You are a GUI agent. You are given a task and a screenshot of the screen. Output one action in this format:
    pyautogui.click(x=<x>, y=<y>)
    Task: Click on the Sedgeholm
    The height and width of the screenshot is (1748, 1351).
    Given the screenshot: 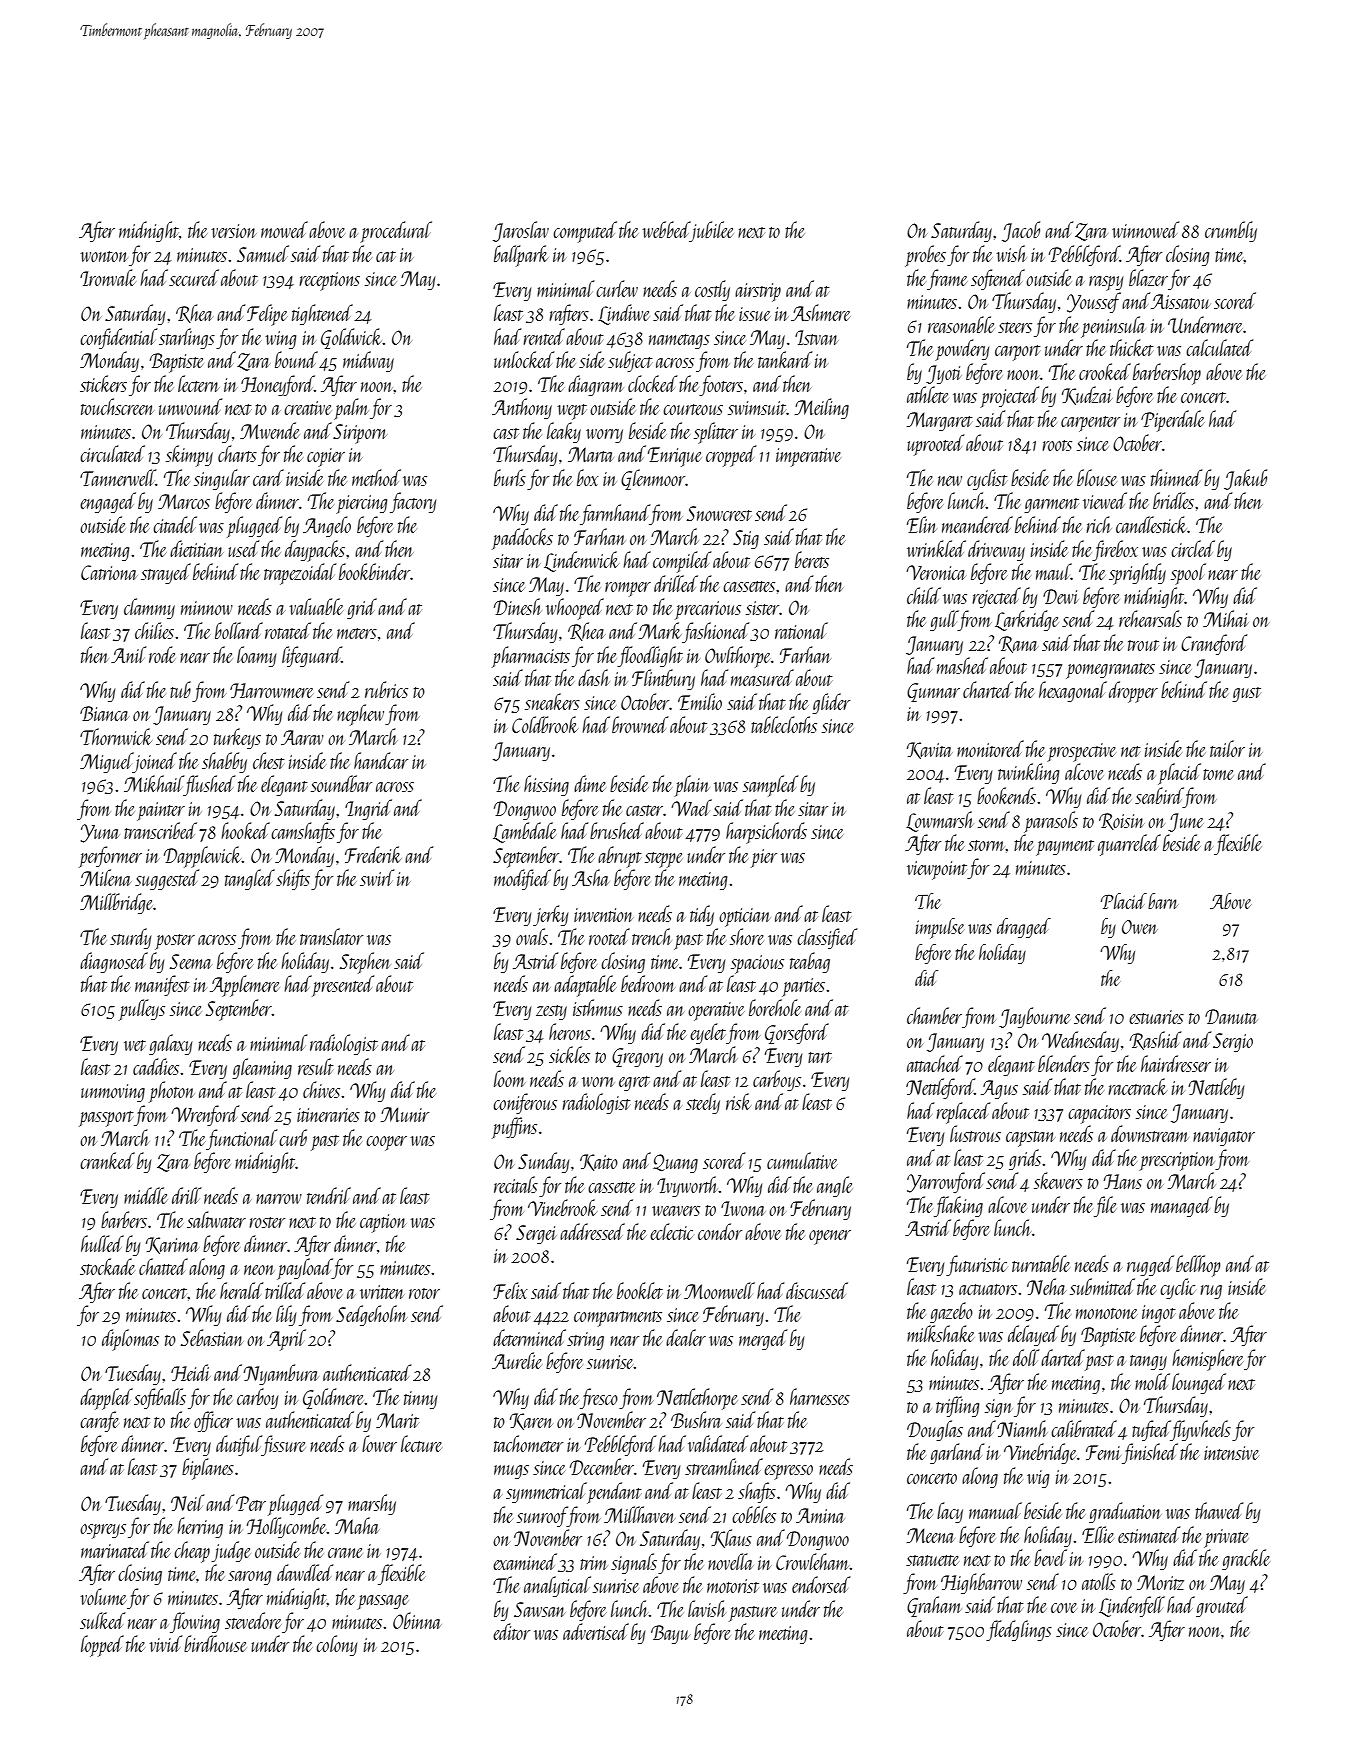 What is the action you would take?
    pyautogui.click(x=371, y=1315)
